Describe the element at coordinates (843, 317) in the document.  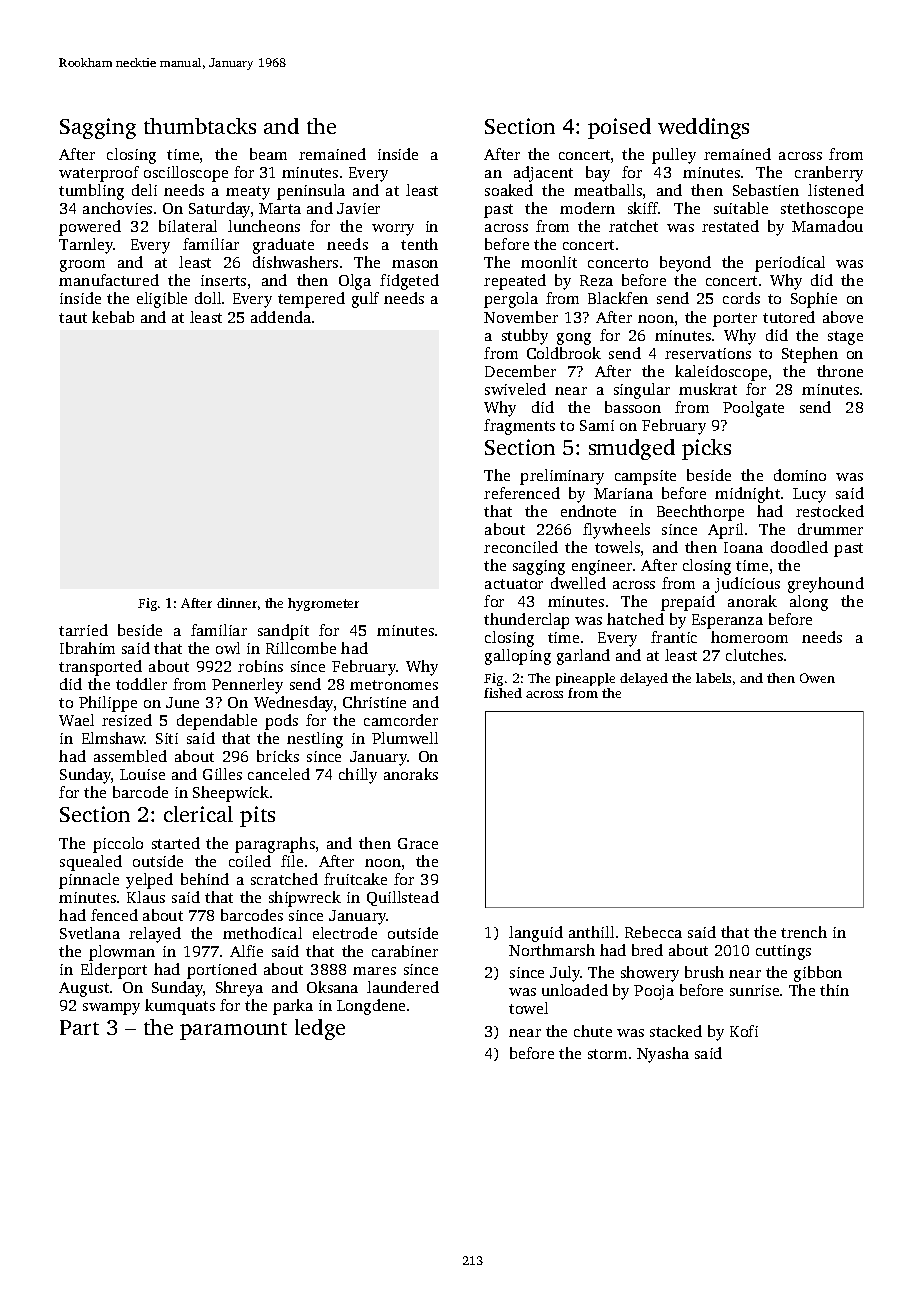
I see `above` at that location.
